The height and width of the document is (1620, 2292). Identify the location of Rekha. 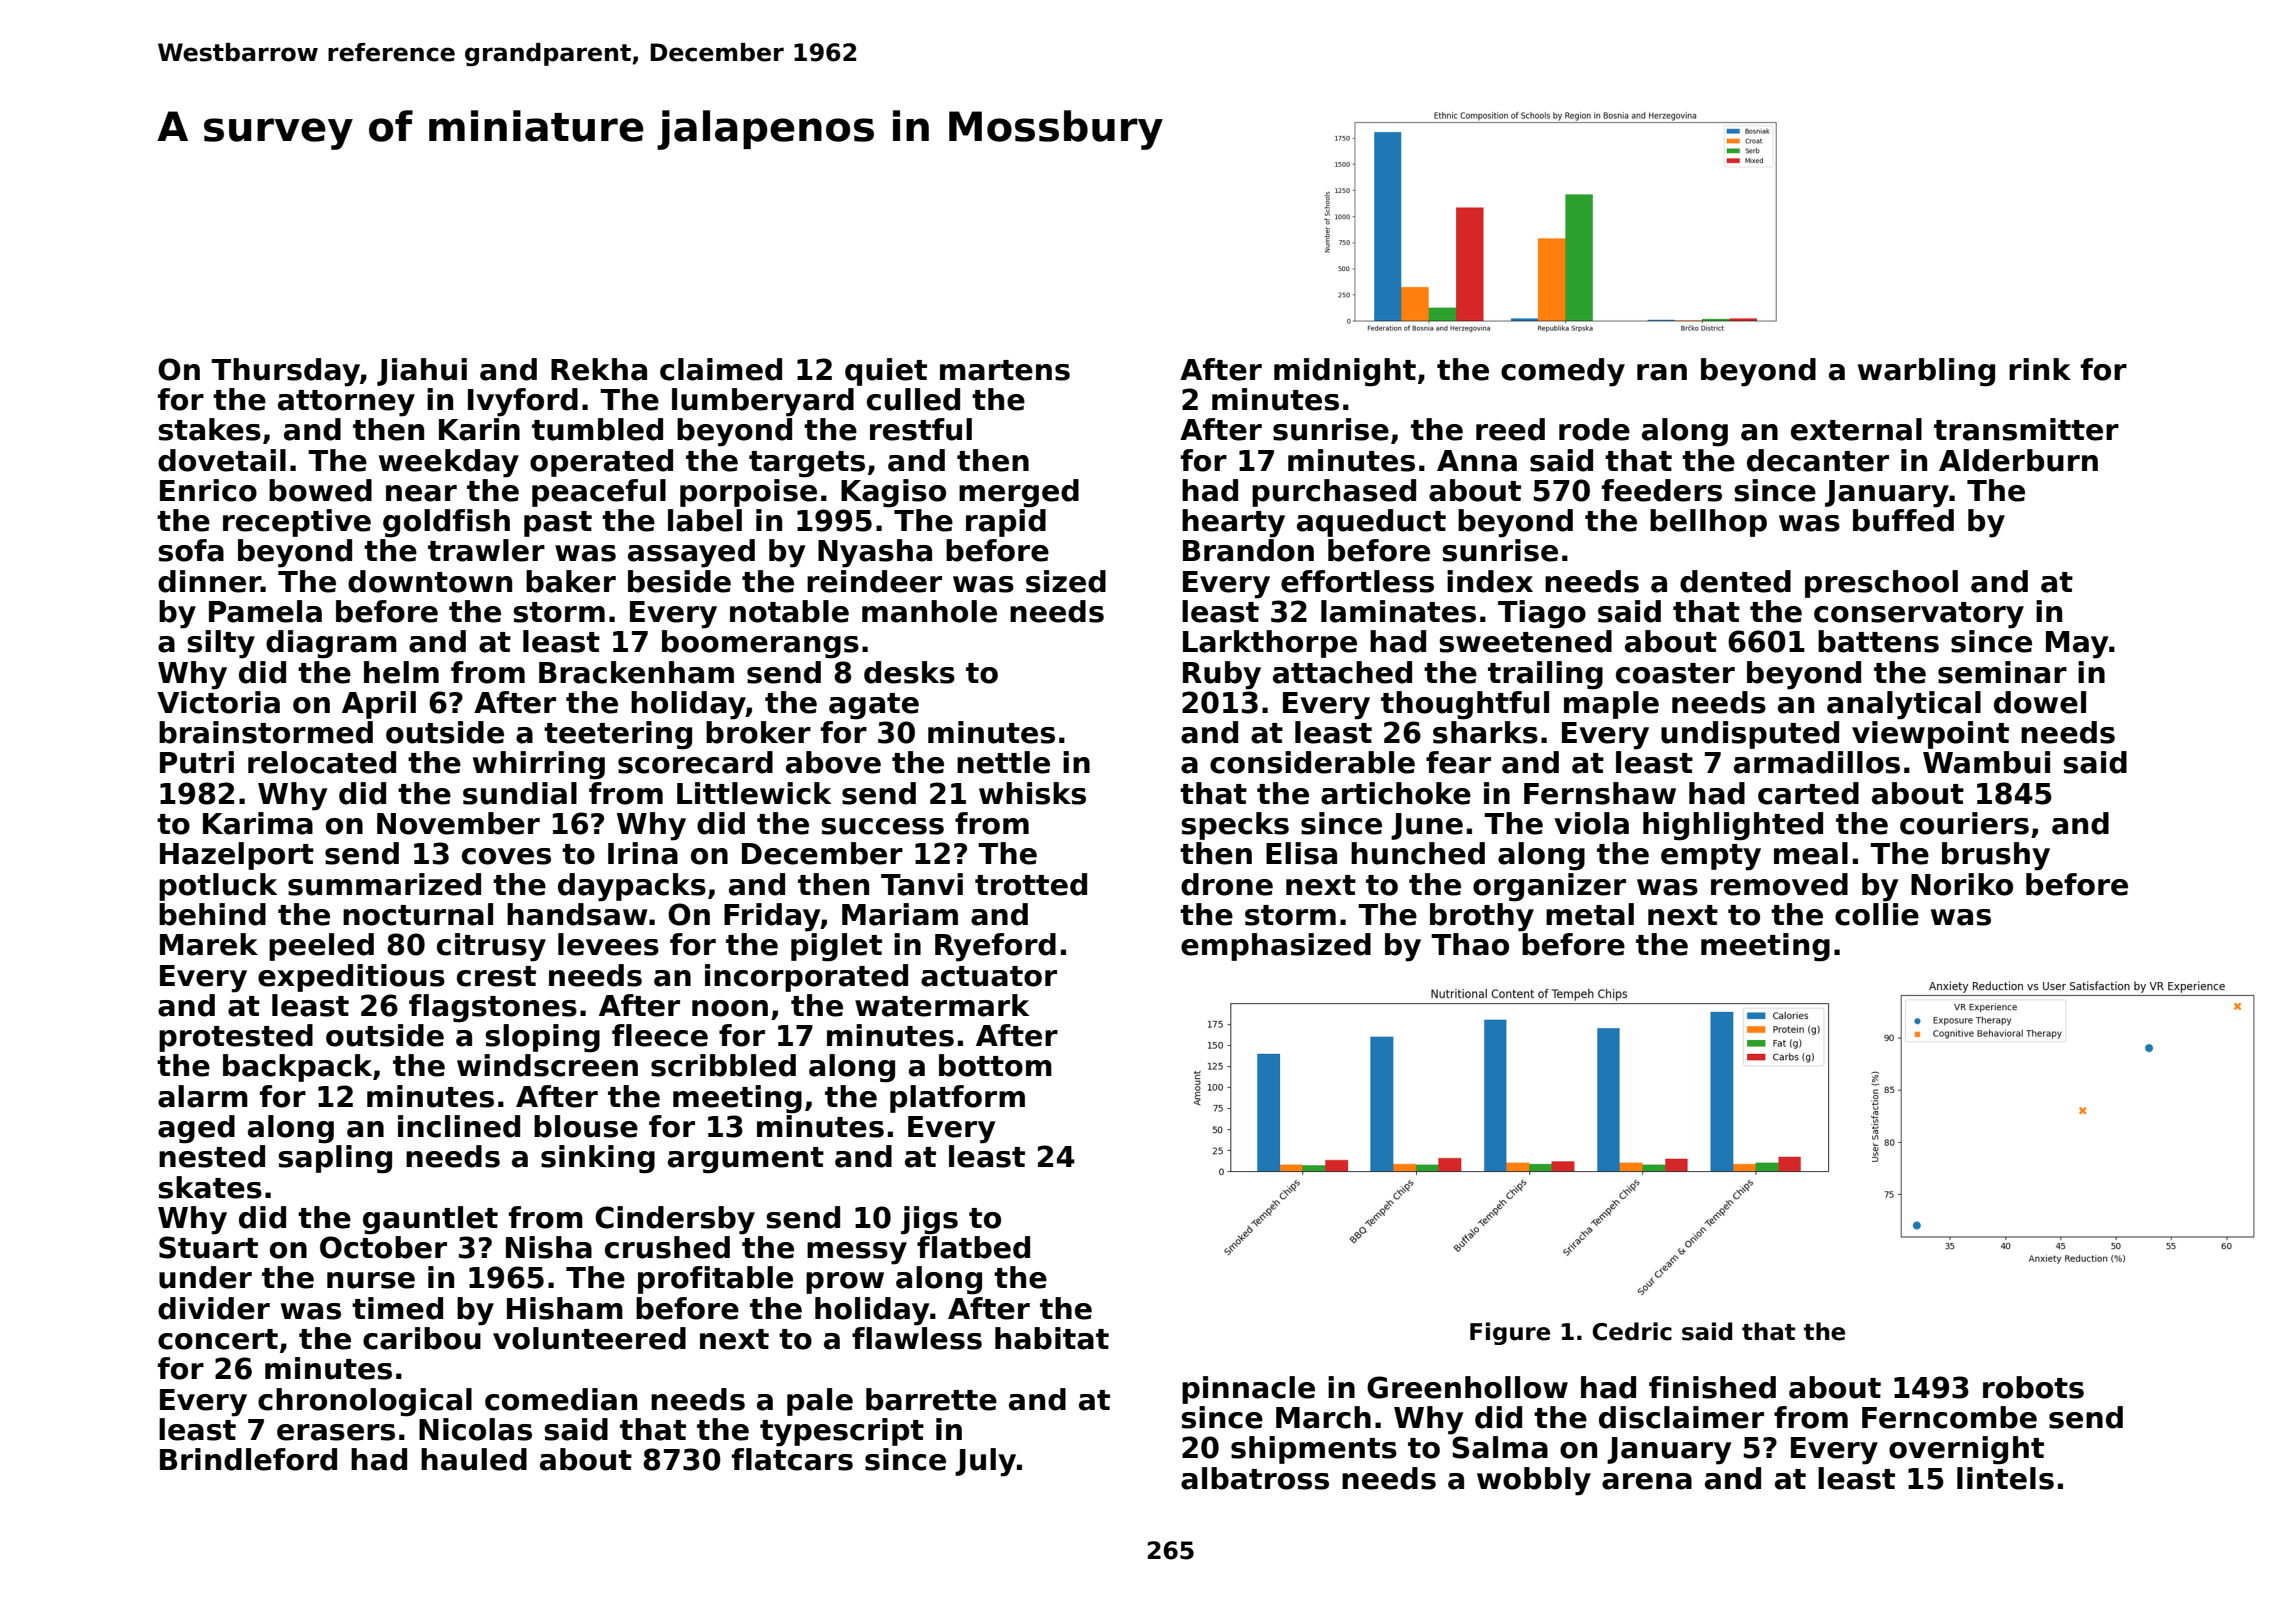
(599, 369).
